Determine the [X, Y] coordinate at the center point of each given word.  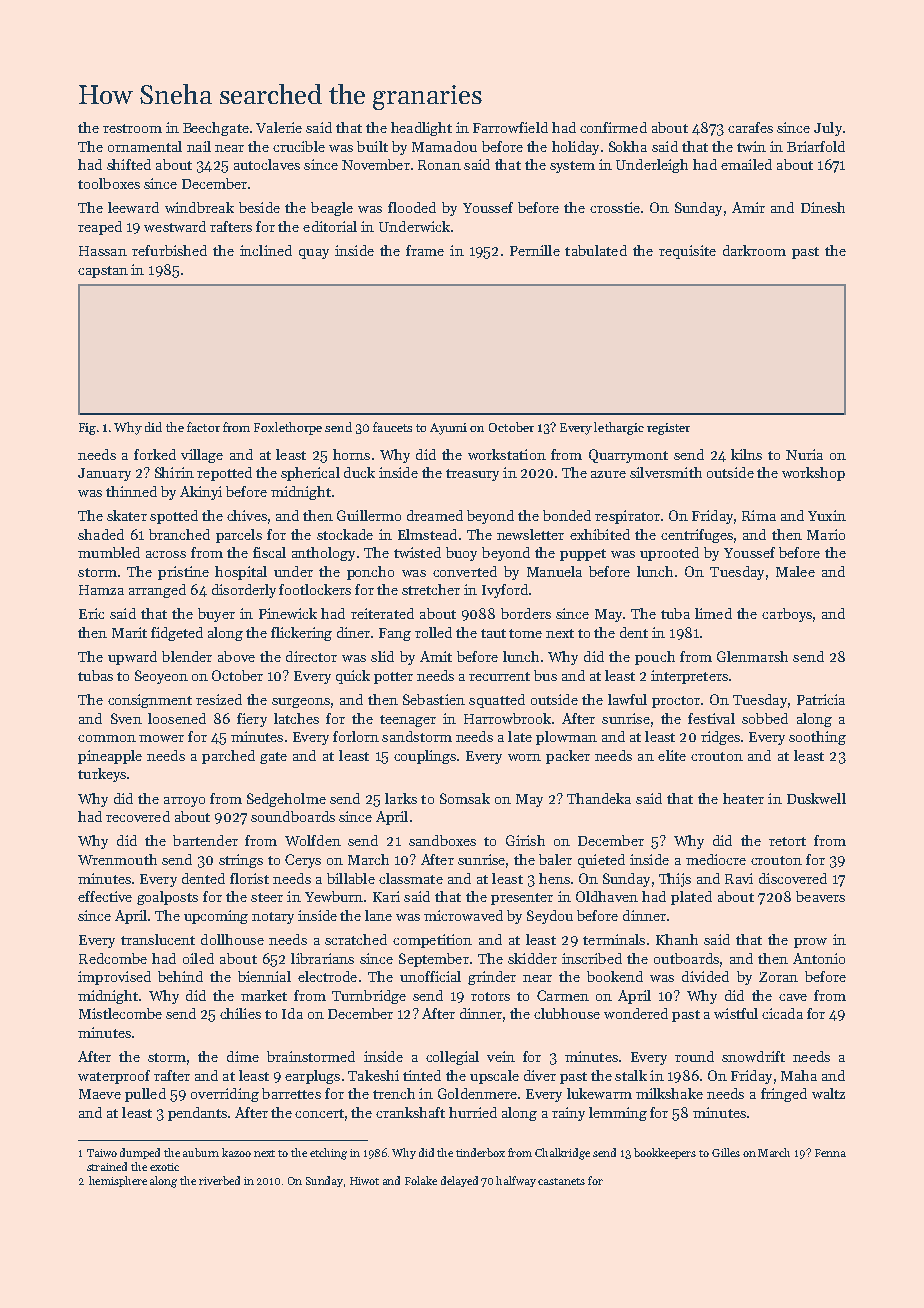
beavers [820, 896]
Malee [795, 571]
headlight [421, 129]
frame [425, 250]
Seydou [550, 917]
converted [465, 571]
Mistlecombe [120, 1013]
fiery [252, 720]
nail [199, 146]
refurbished [169, 250]
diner [354, 632]
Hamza [101, 590]
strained [107, 1166]
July [828, 129]
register [668, 429]
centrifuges [697, 536]
